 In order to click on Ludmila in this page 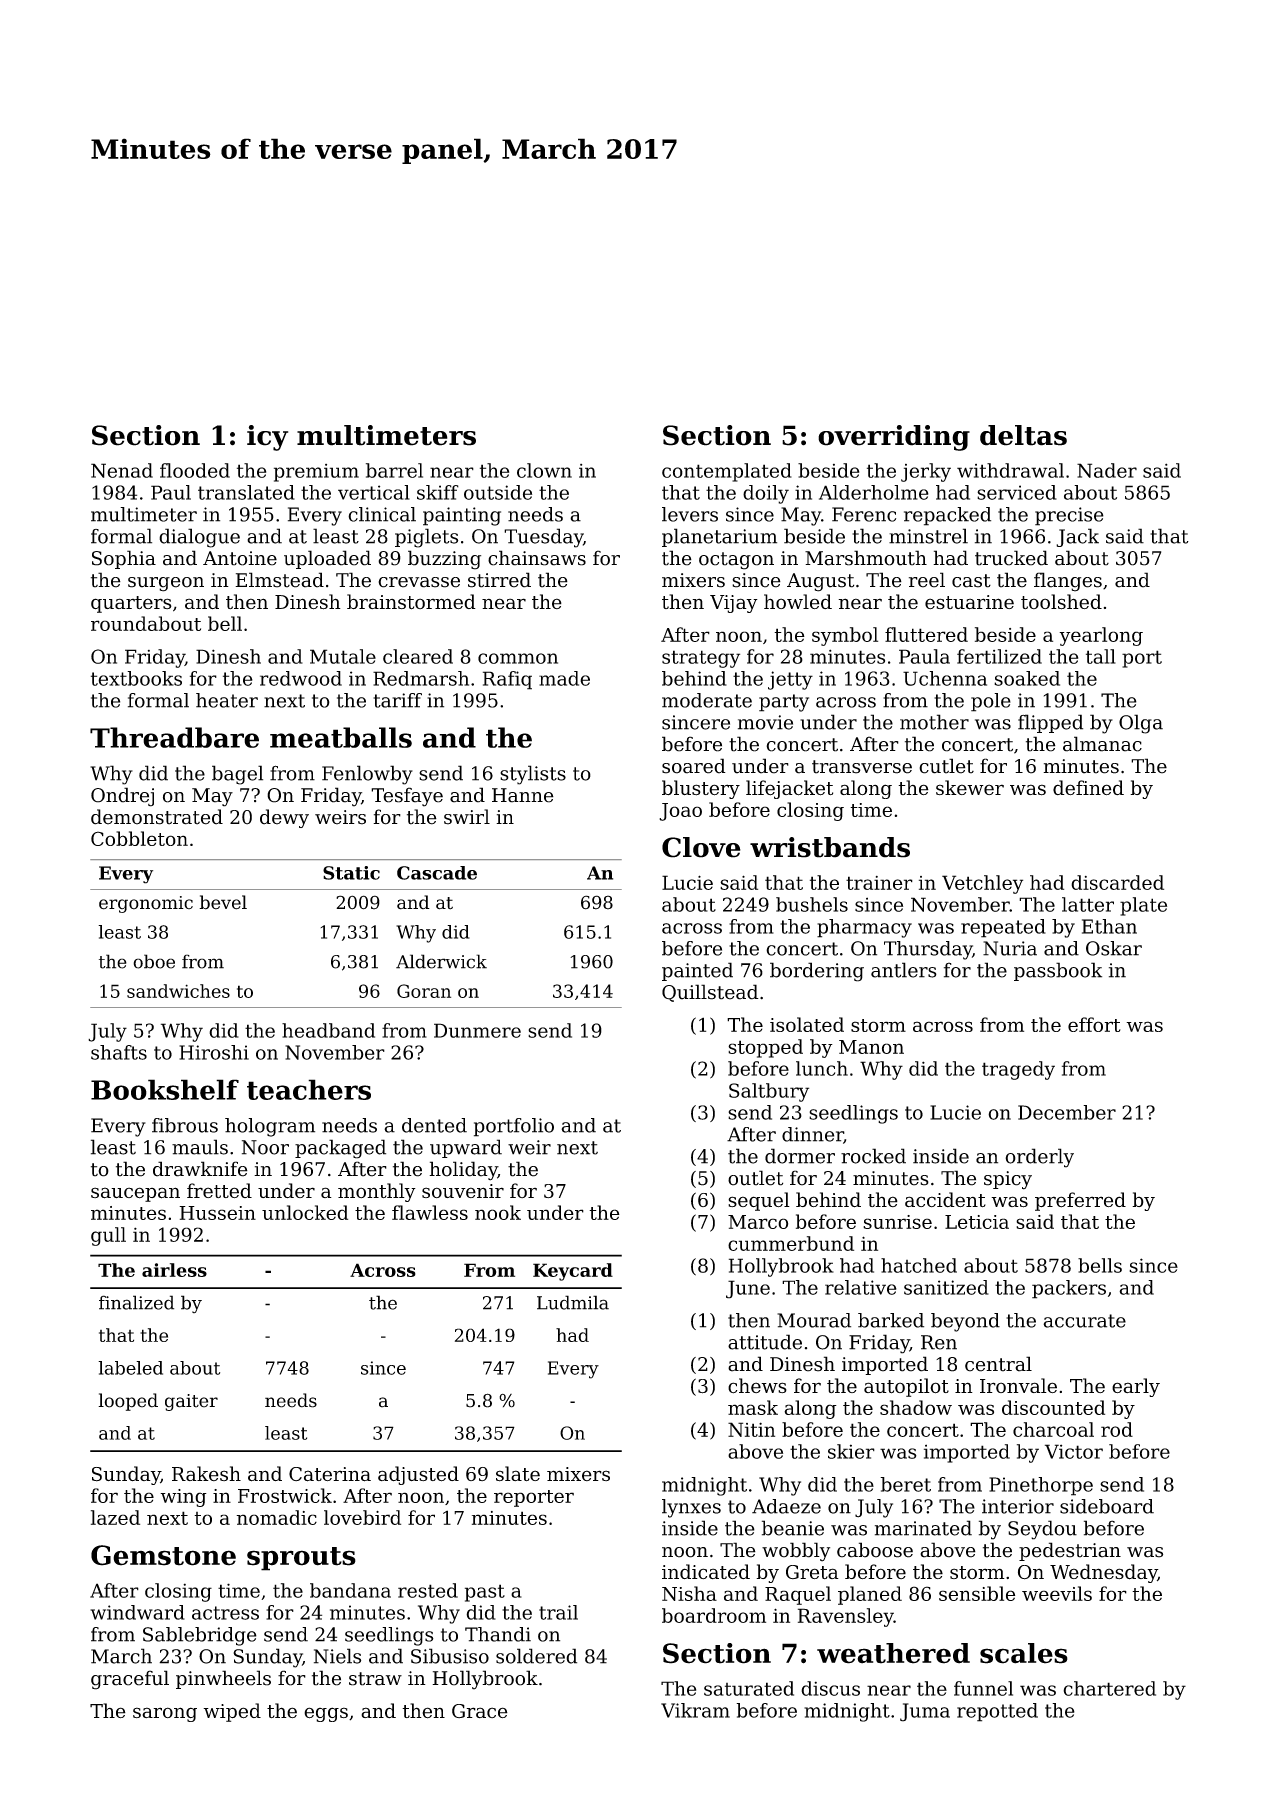, I will do `click(573, 1302)`.
